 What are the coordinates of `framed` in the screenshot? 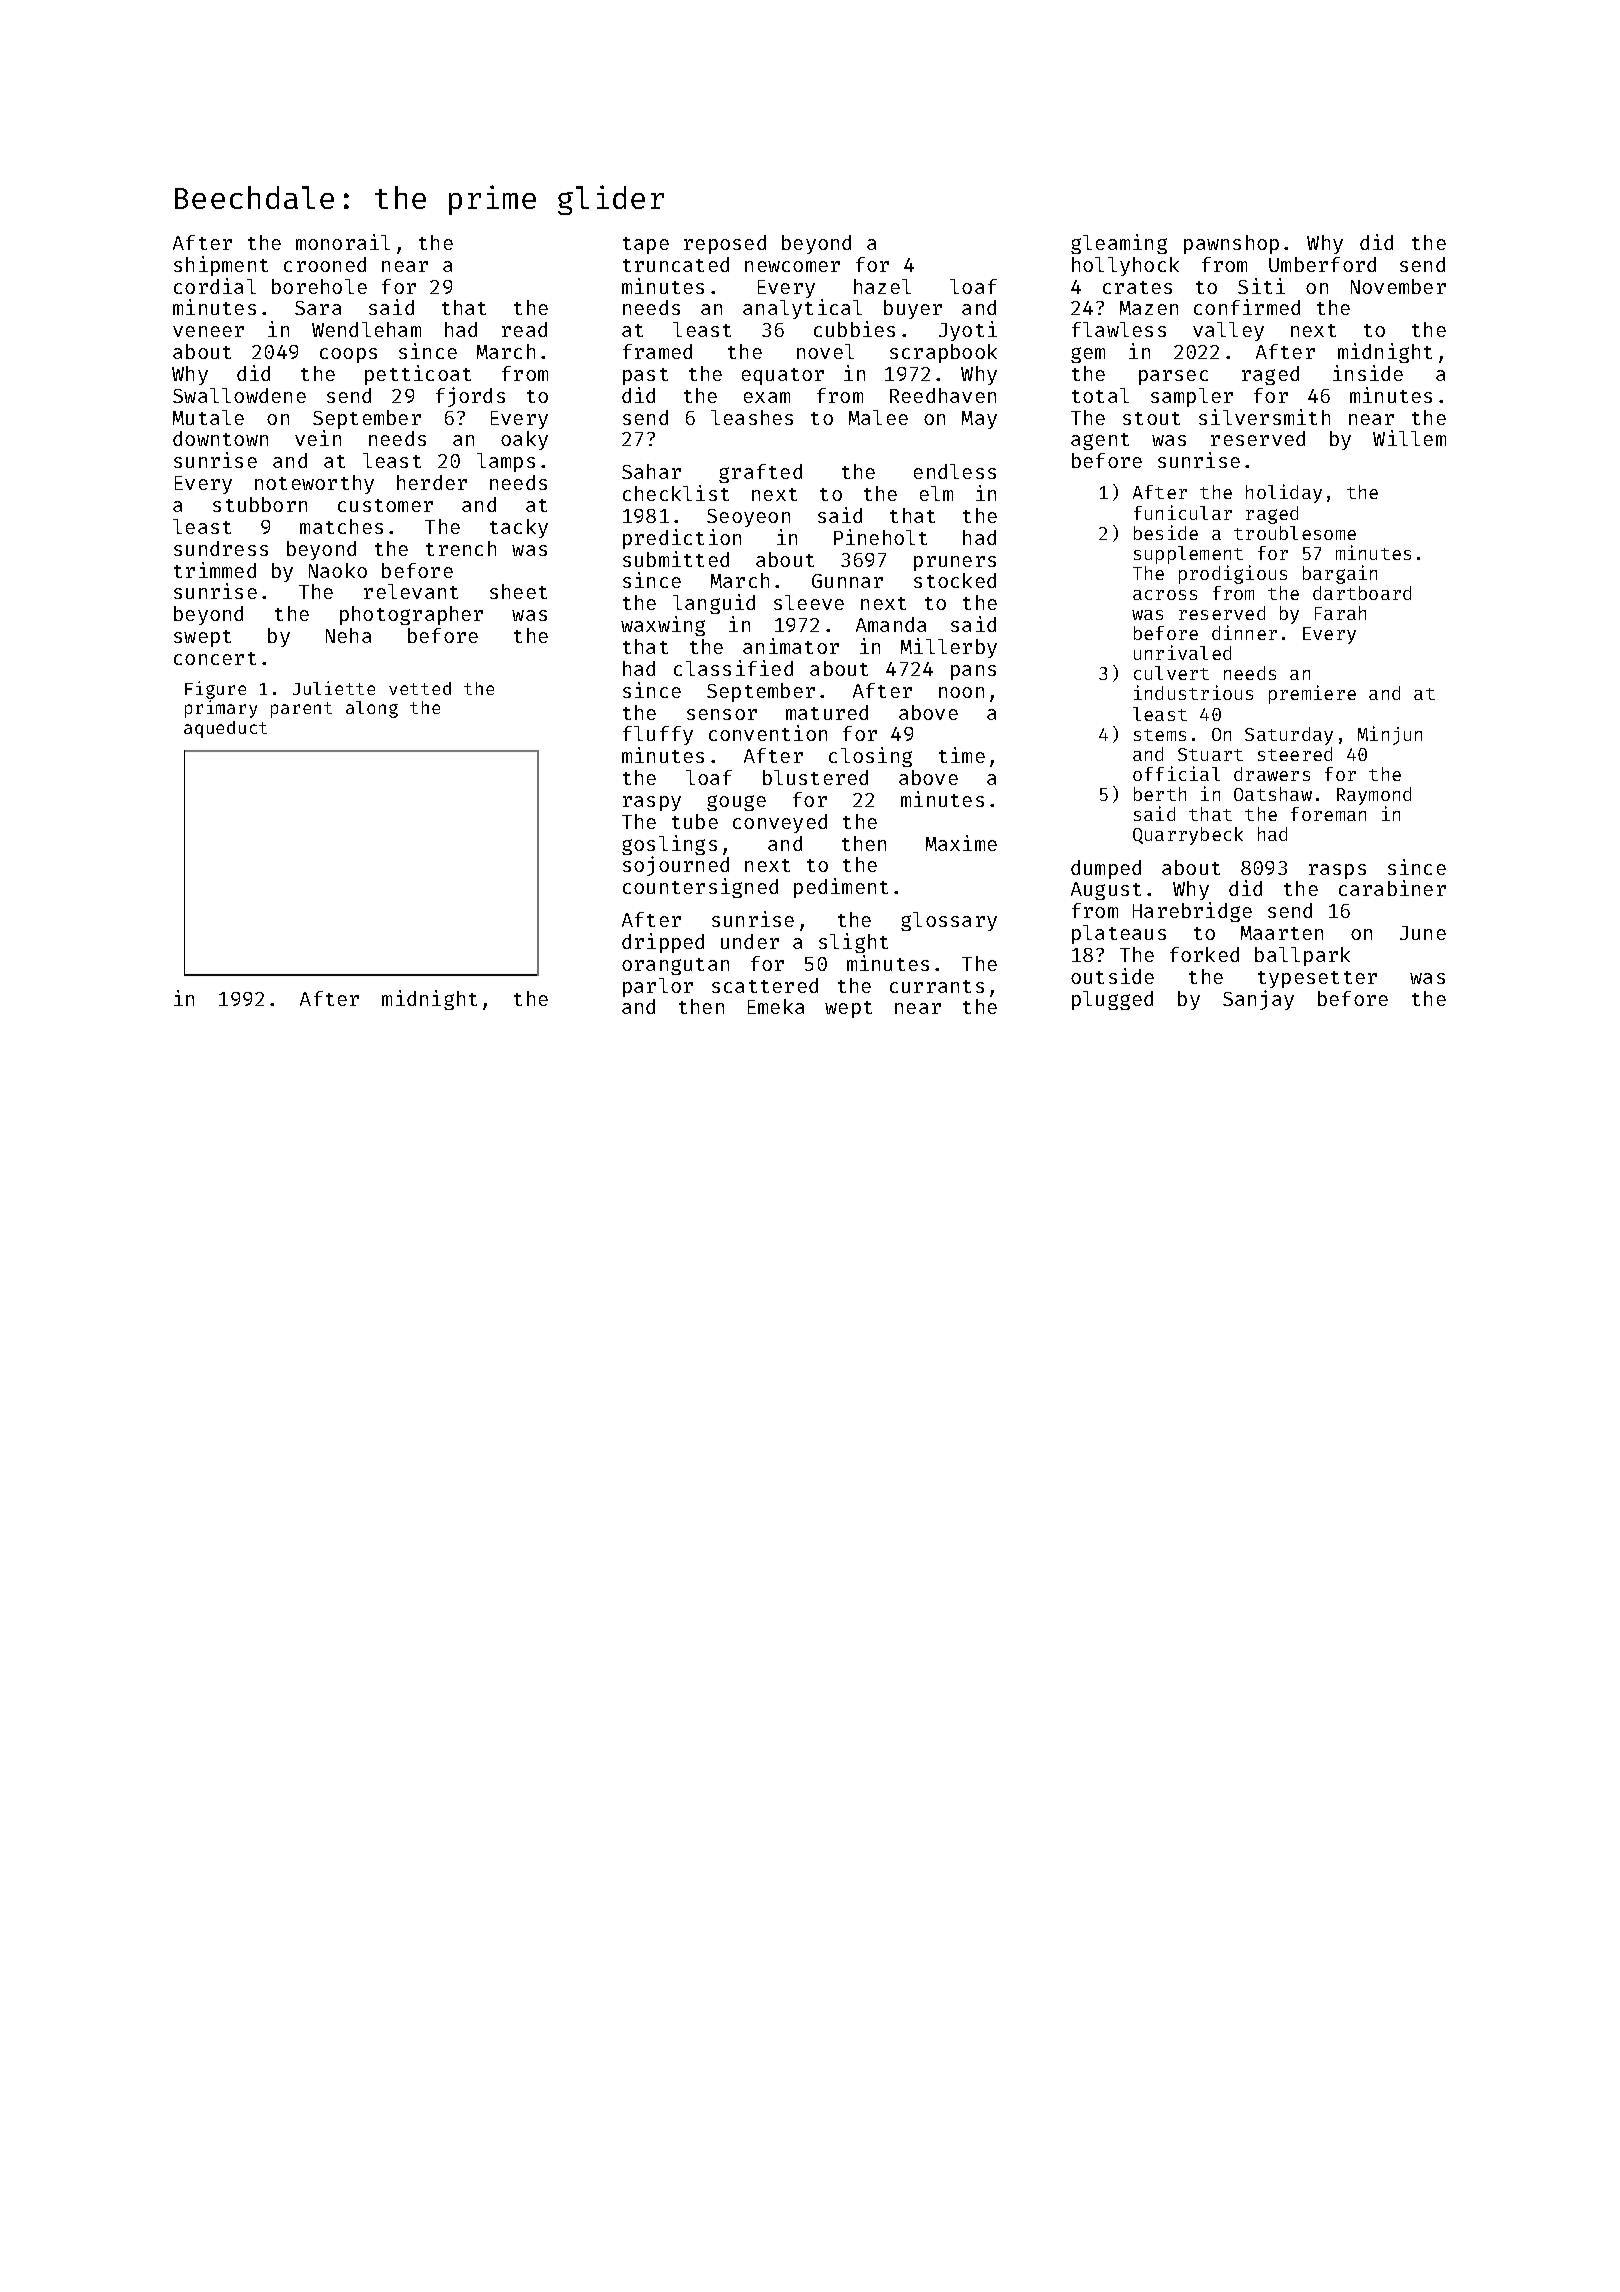 It's located at (657, 351).
